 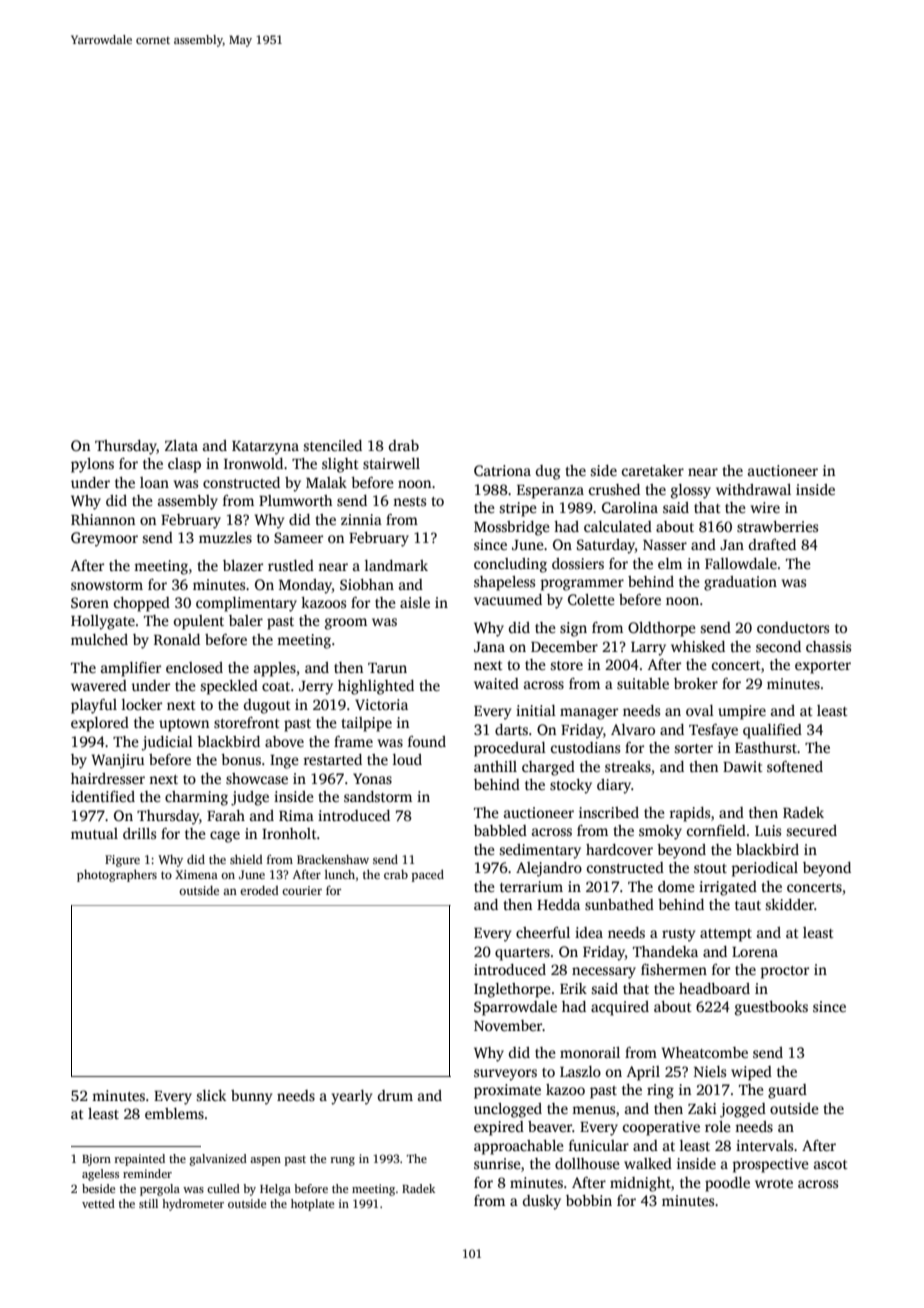 What do you see at coordinates (181, 445) in the page?
I see `Zlata` at bounding box center [181, 445].
